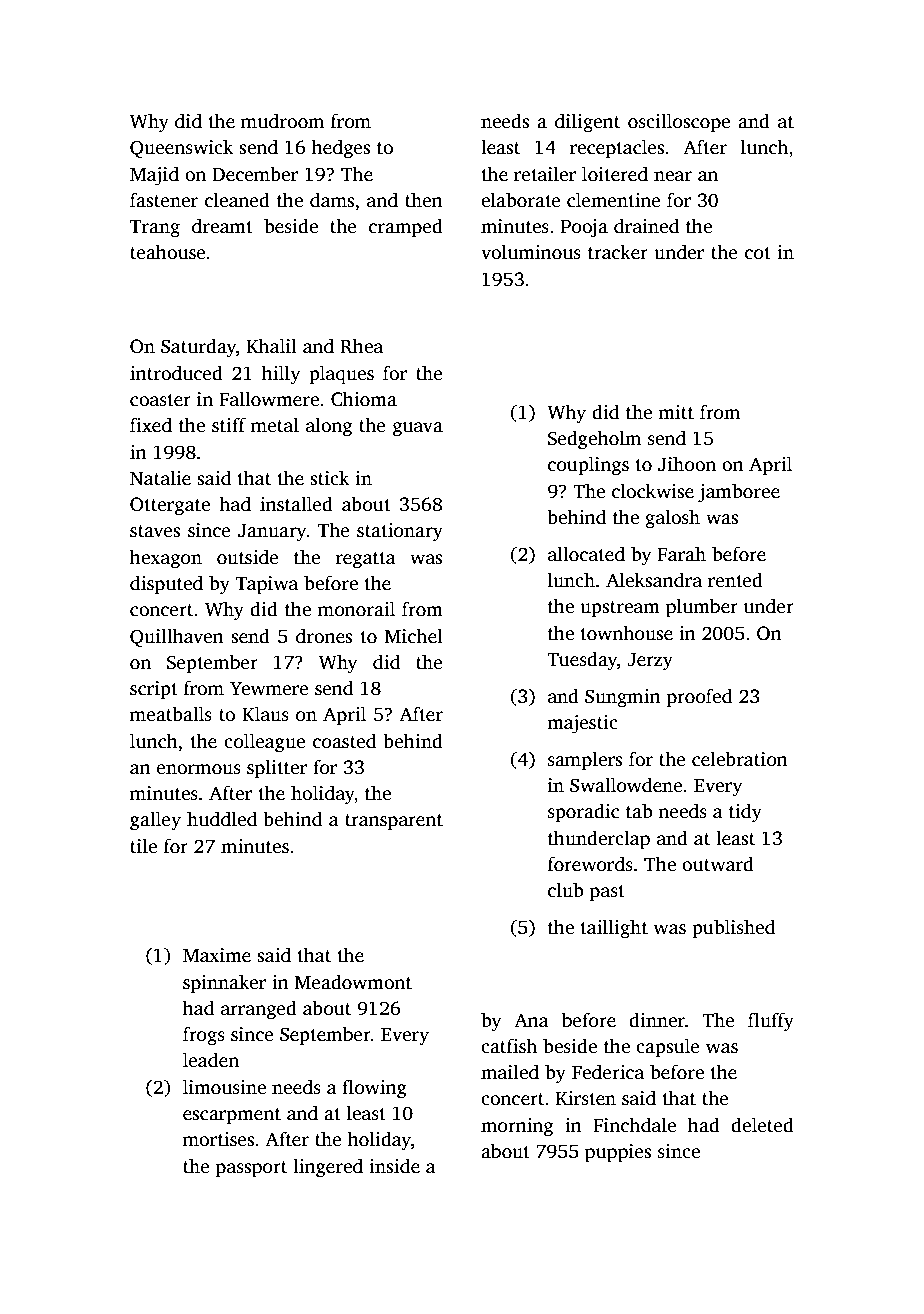  Describe the element at coordinates (639, 811) in the image. I see `tab` at that location.
